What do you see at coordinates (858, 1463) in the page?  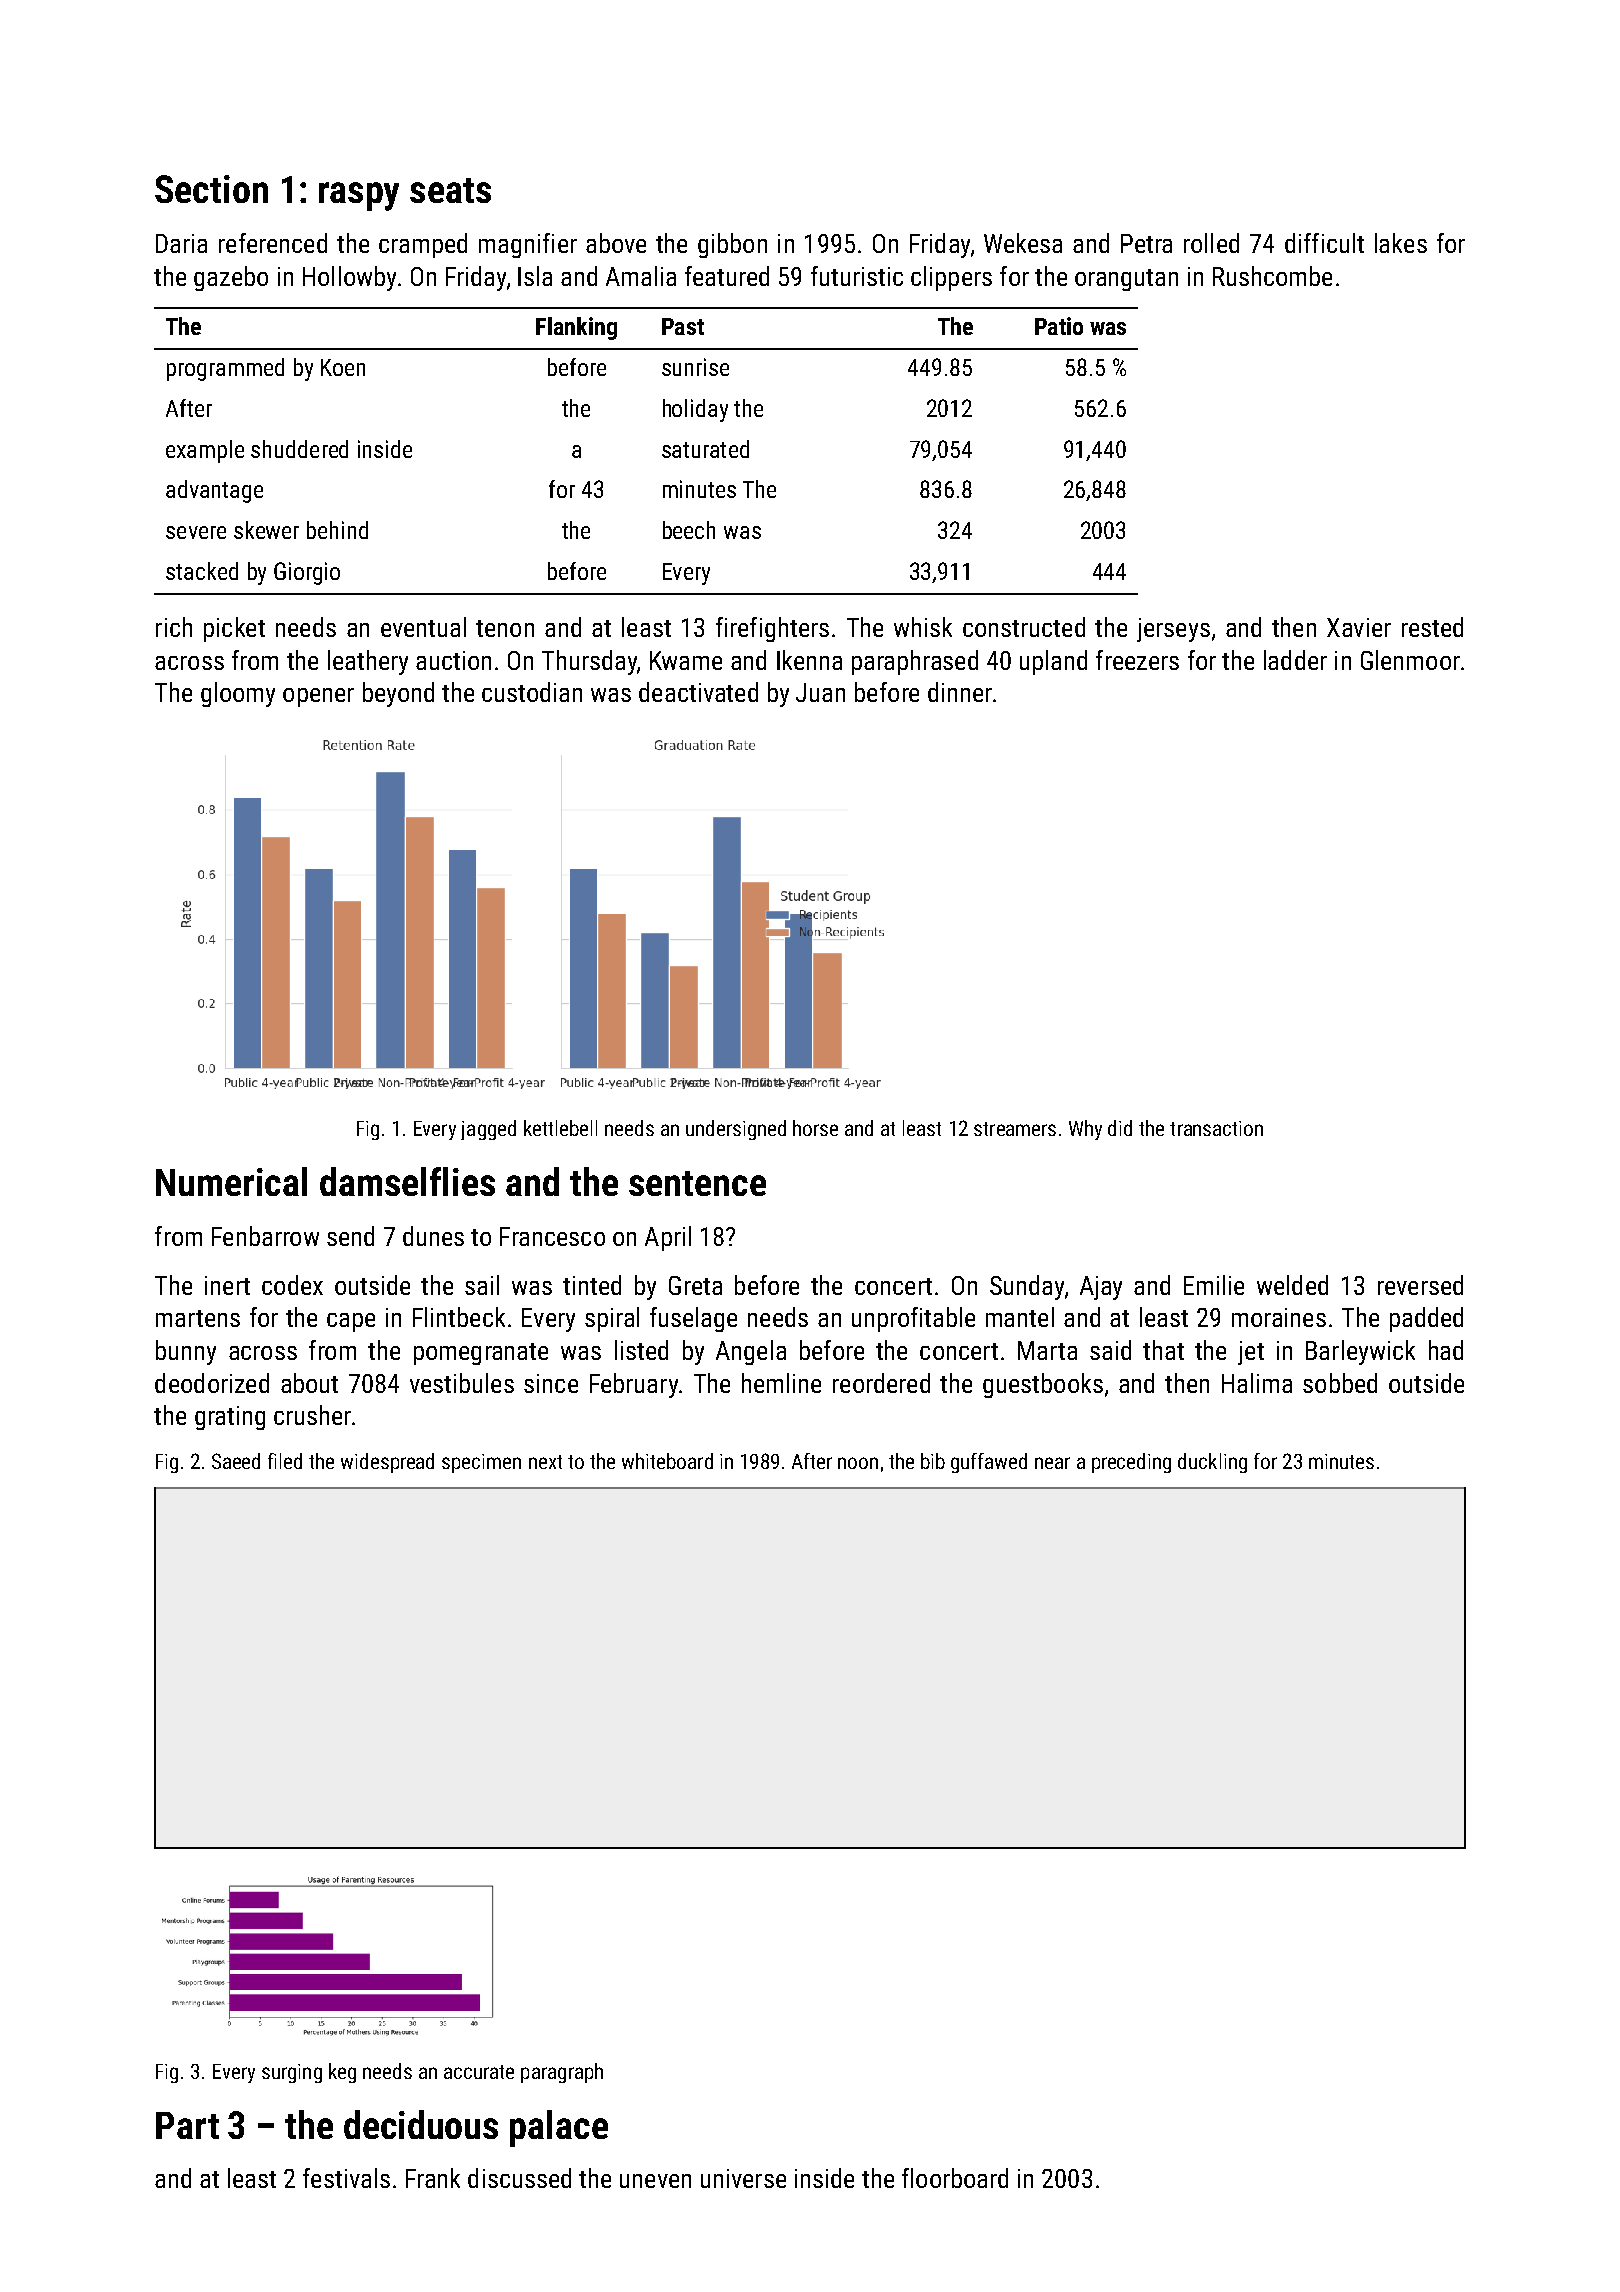 I see `noon` at bounding box center [858, 1463].
